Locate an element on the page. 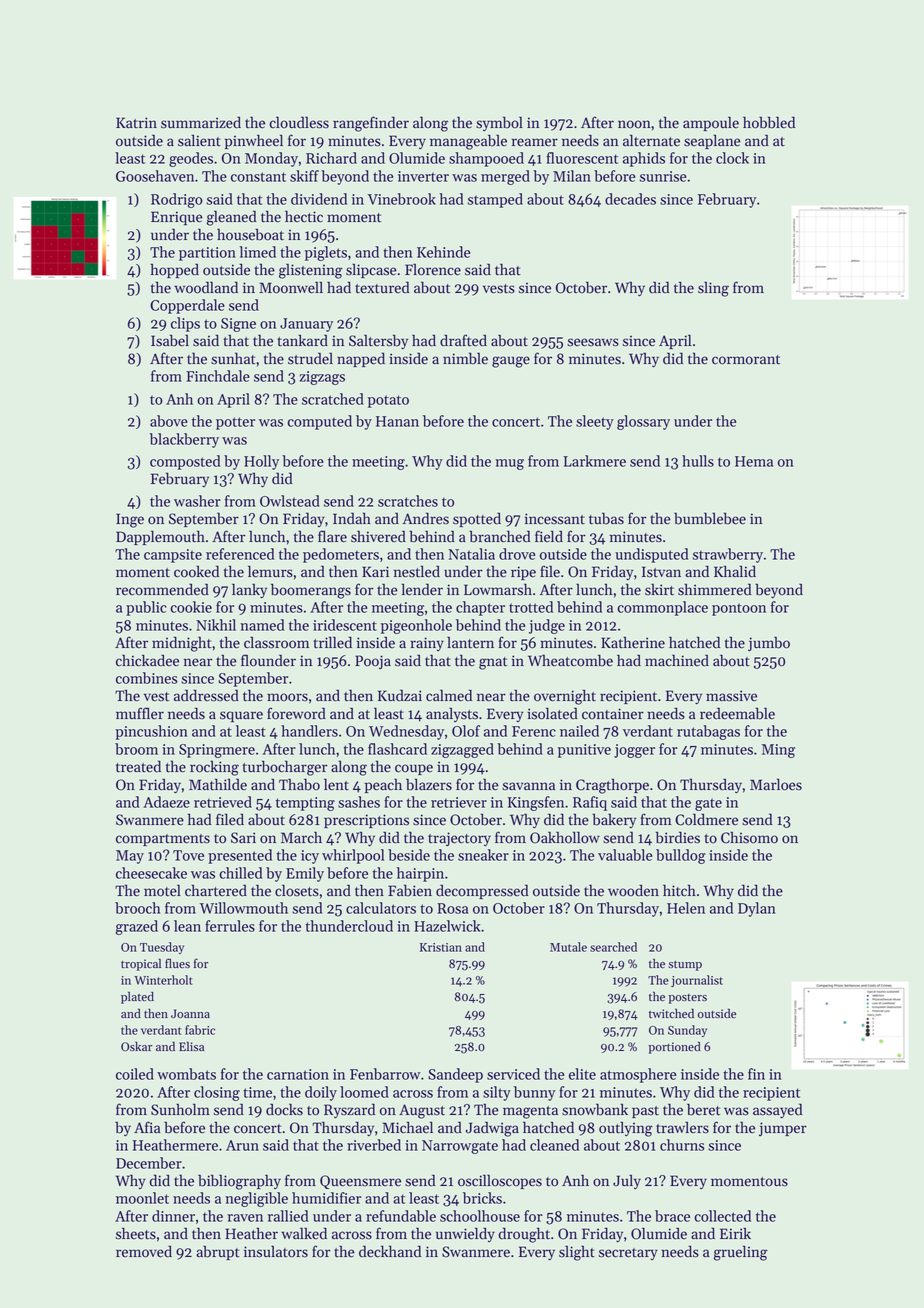 This document has height=1308, width=924. Isabel is located at coordinates (170, 340).
